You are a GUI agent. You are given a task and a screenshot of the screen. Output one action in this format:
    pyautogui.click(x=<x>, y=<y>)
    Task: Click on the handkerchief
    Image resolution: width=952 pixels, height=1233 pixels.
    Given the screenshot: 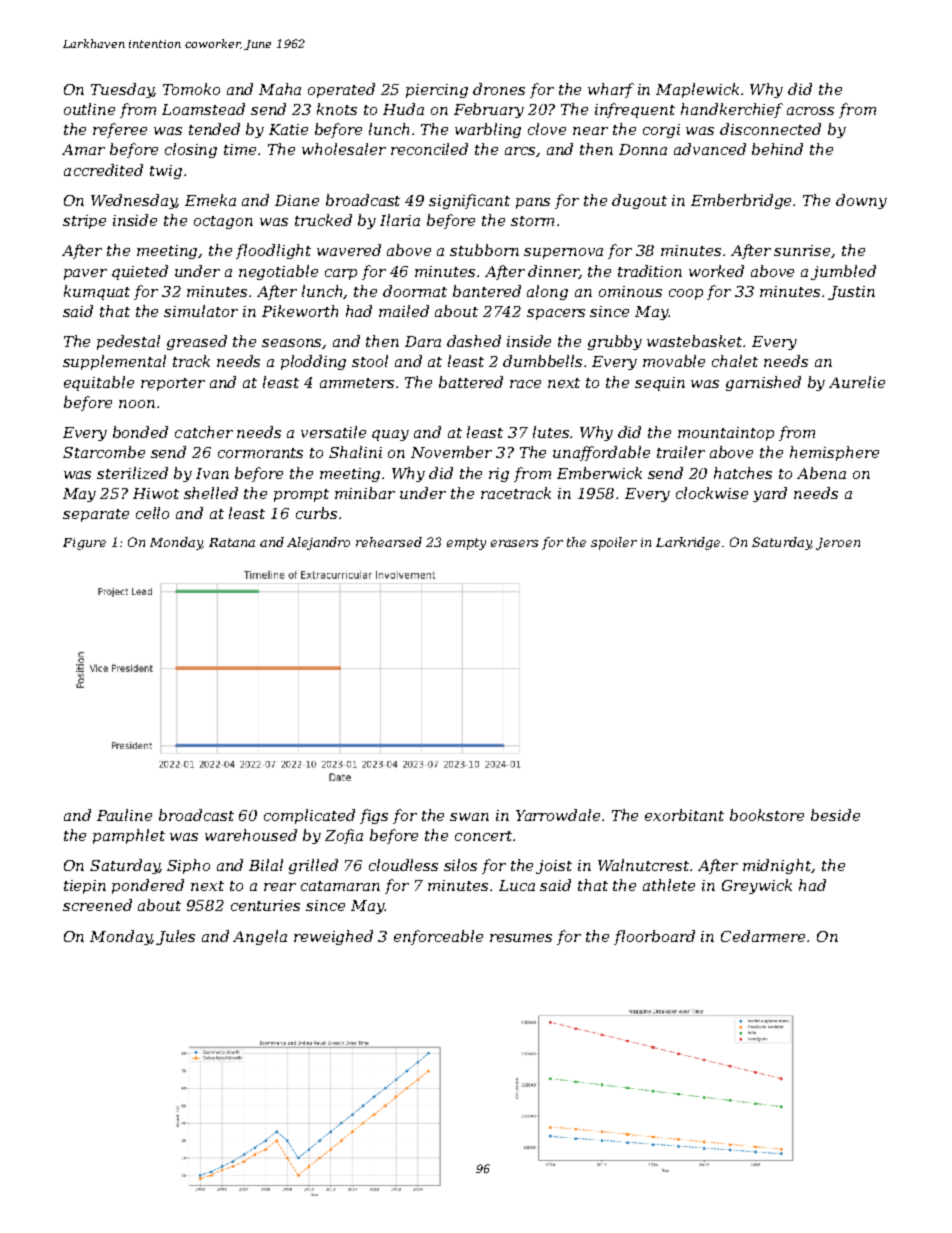 What is the action you would take?
    pyautogui.click(x=732, y=110)
